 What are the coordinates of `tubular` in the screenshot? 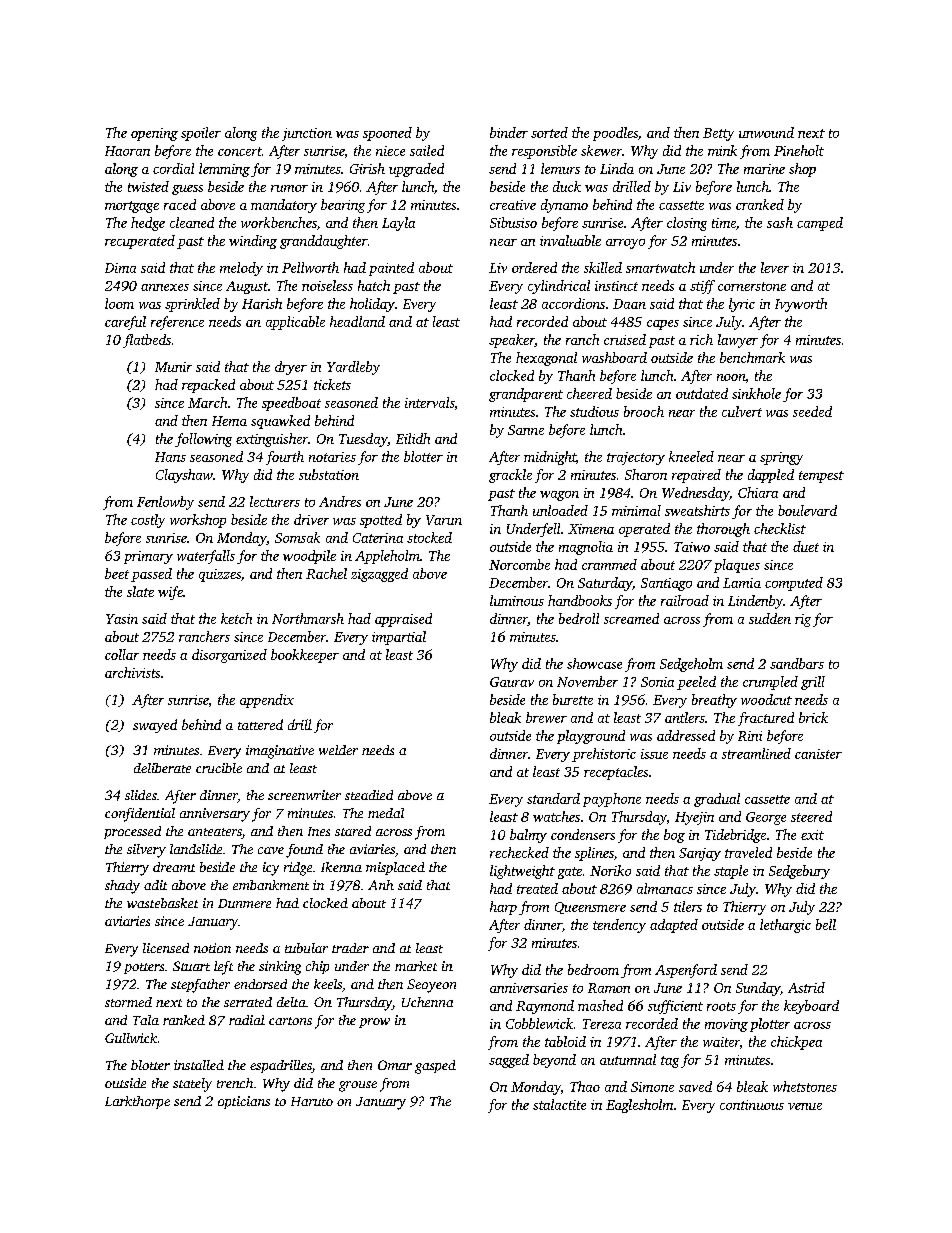 It's located at (306, 948).
